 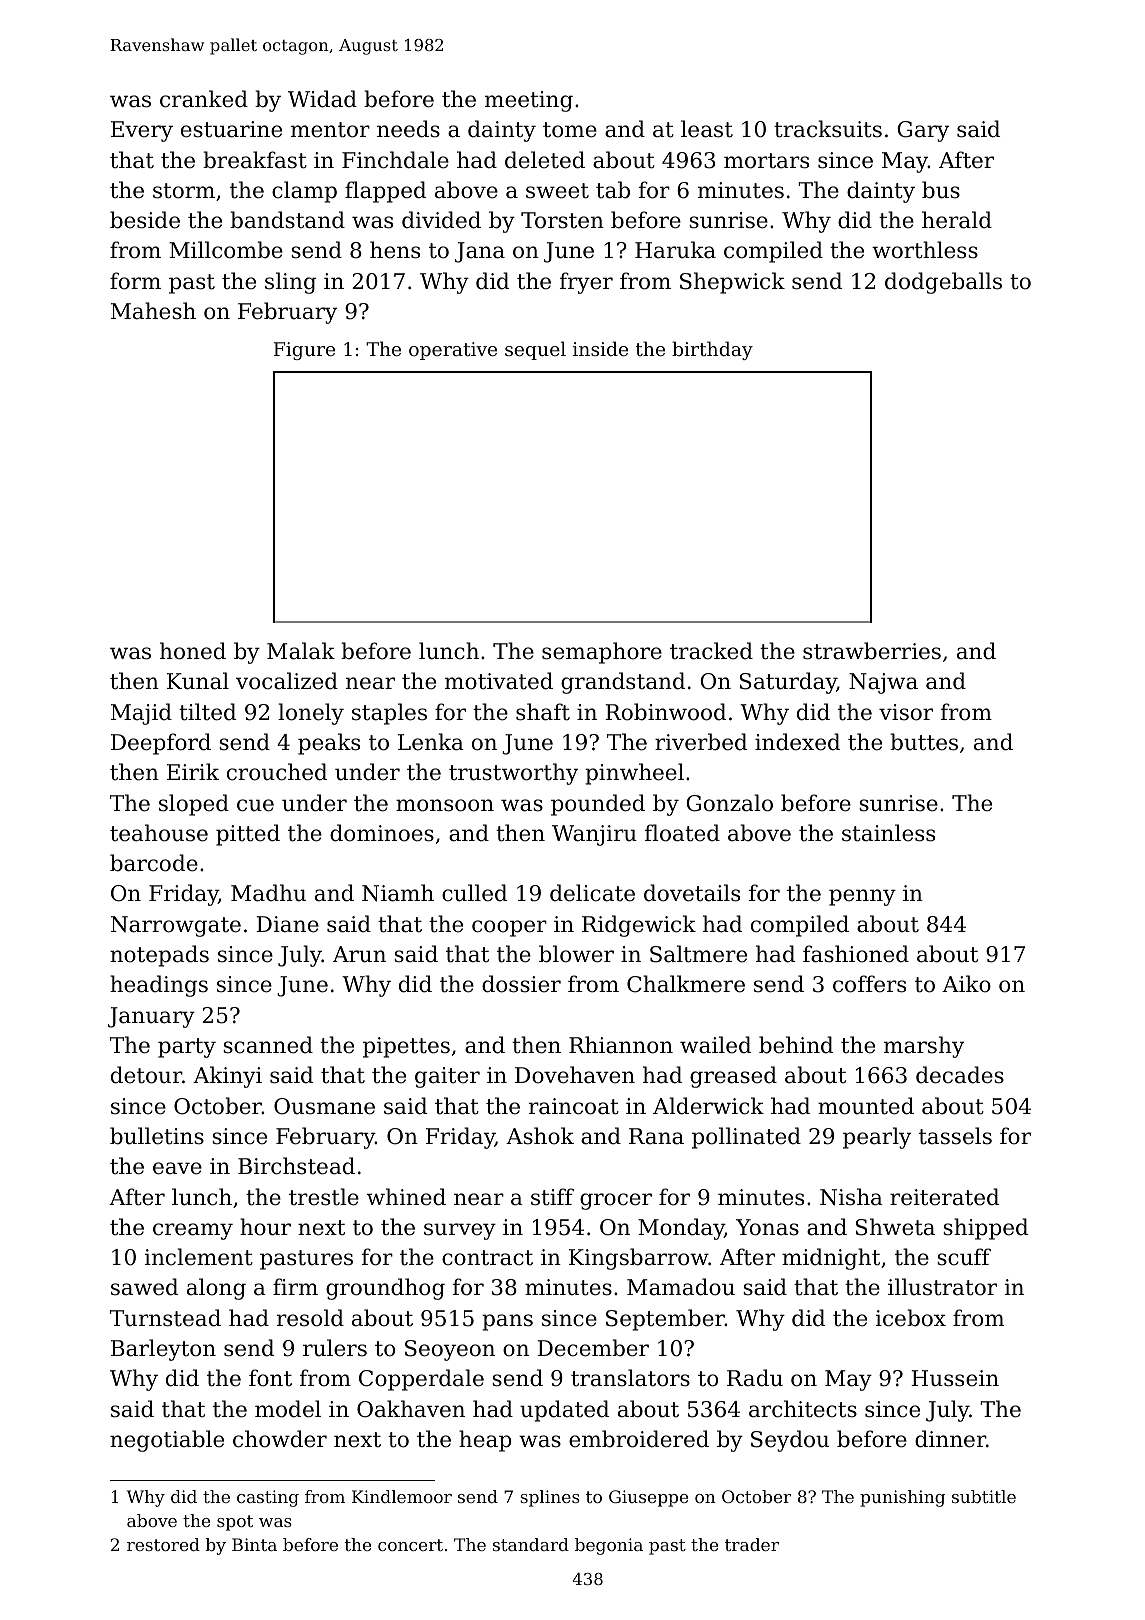 I want to click on model, so click(x=288, y=1409).
